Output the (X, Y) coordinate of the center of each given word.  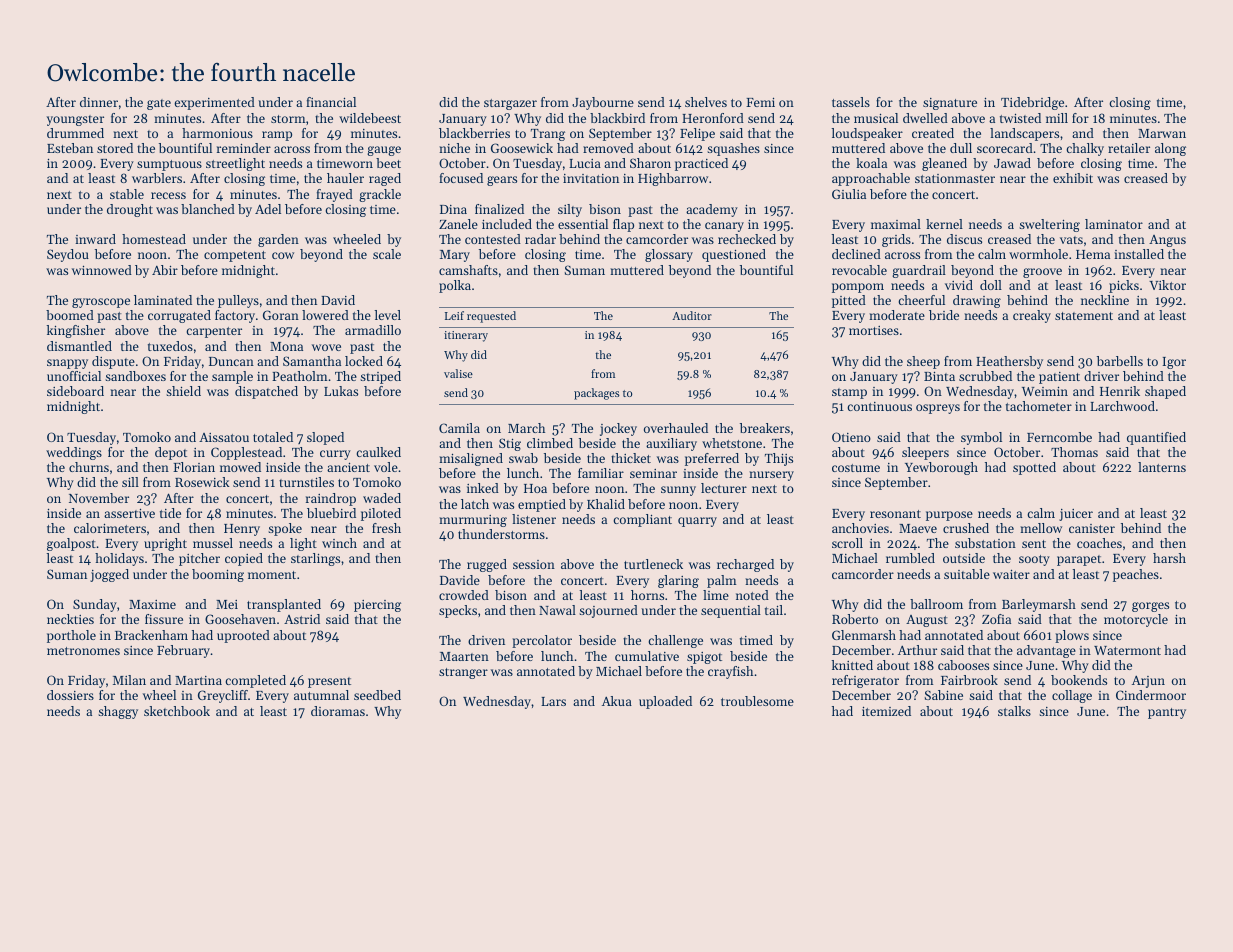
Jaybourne (603, 103)
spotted (1034, 468)
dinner (99, 102)
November (99, 498)
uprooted (243, 636)
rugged (487, 565)
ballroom (936, 604)
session (534, 564)
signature (950, 104)
